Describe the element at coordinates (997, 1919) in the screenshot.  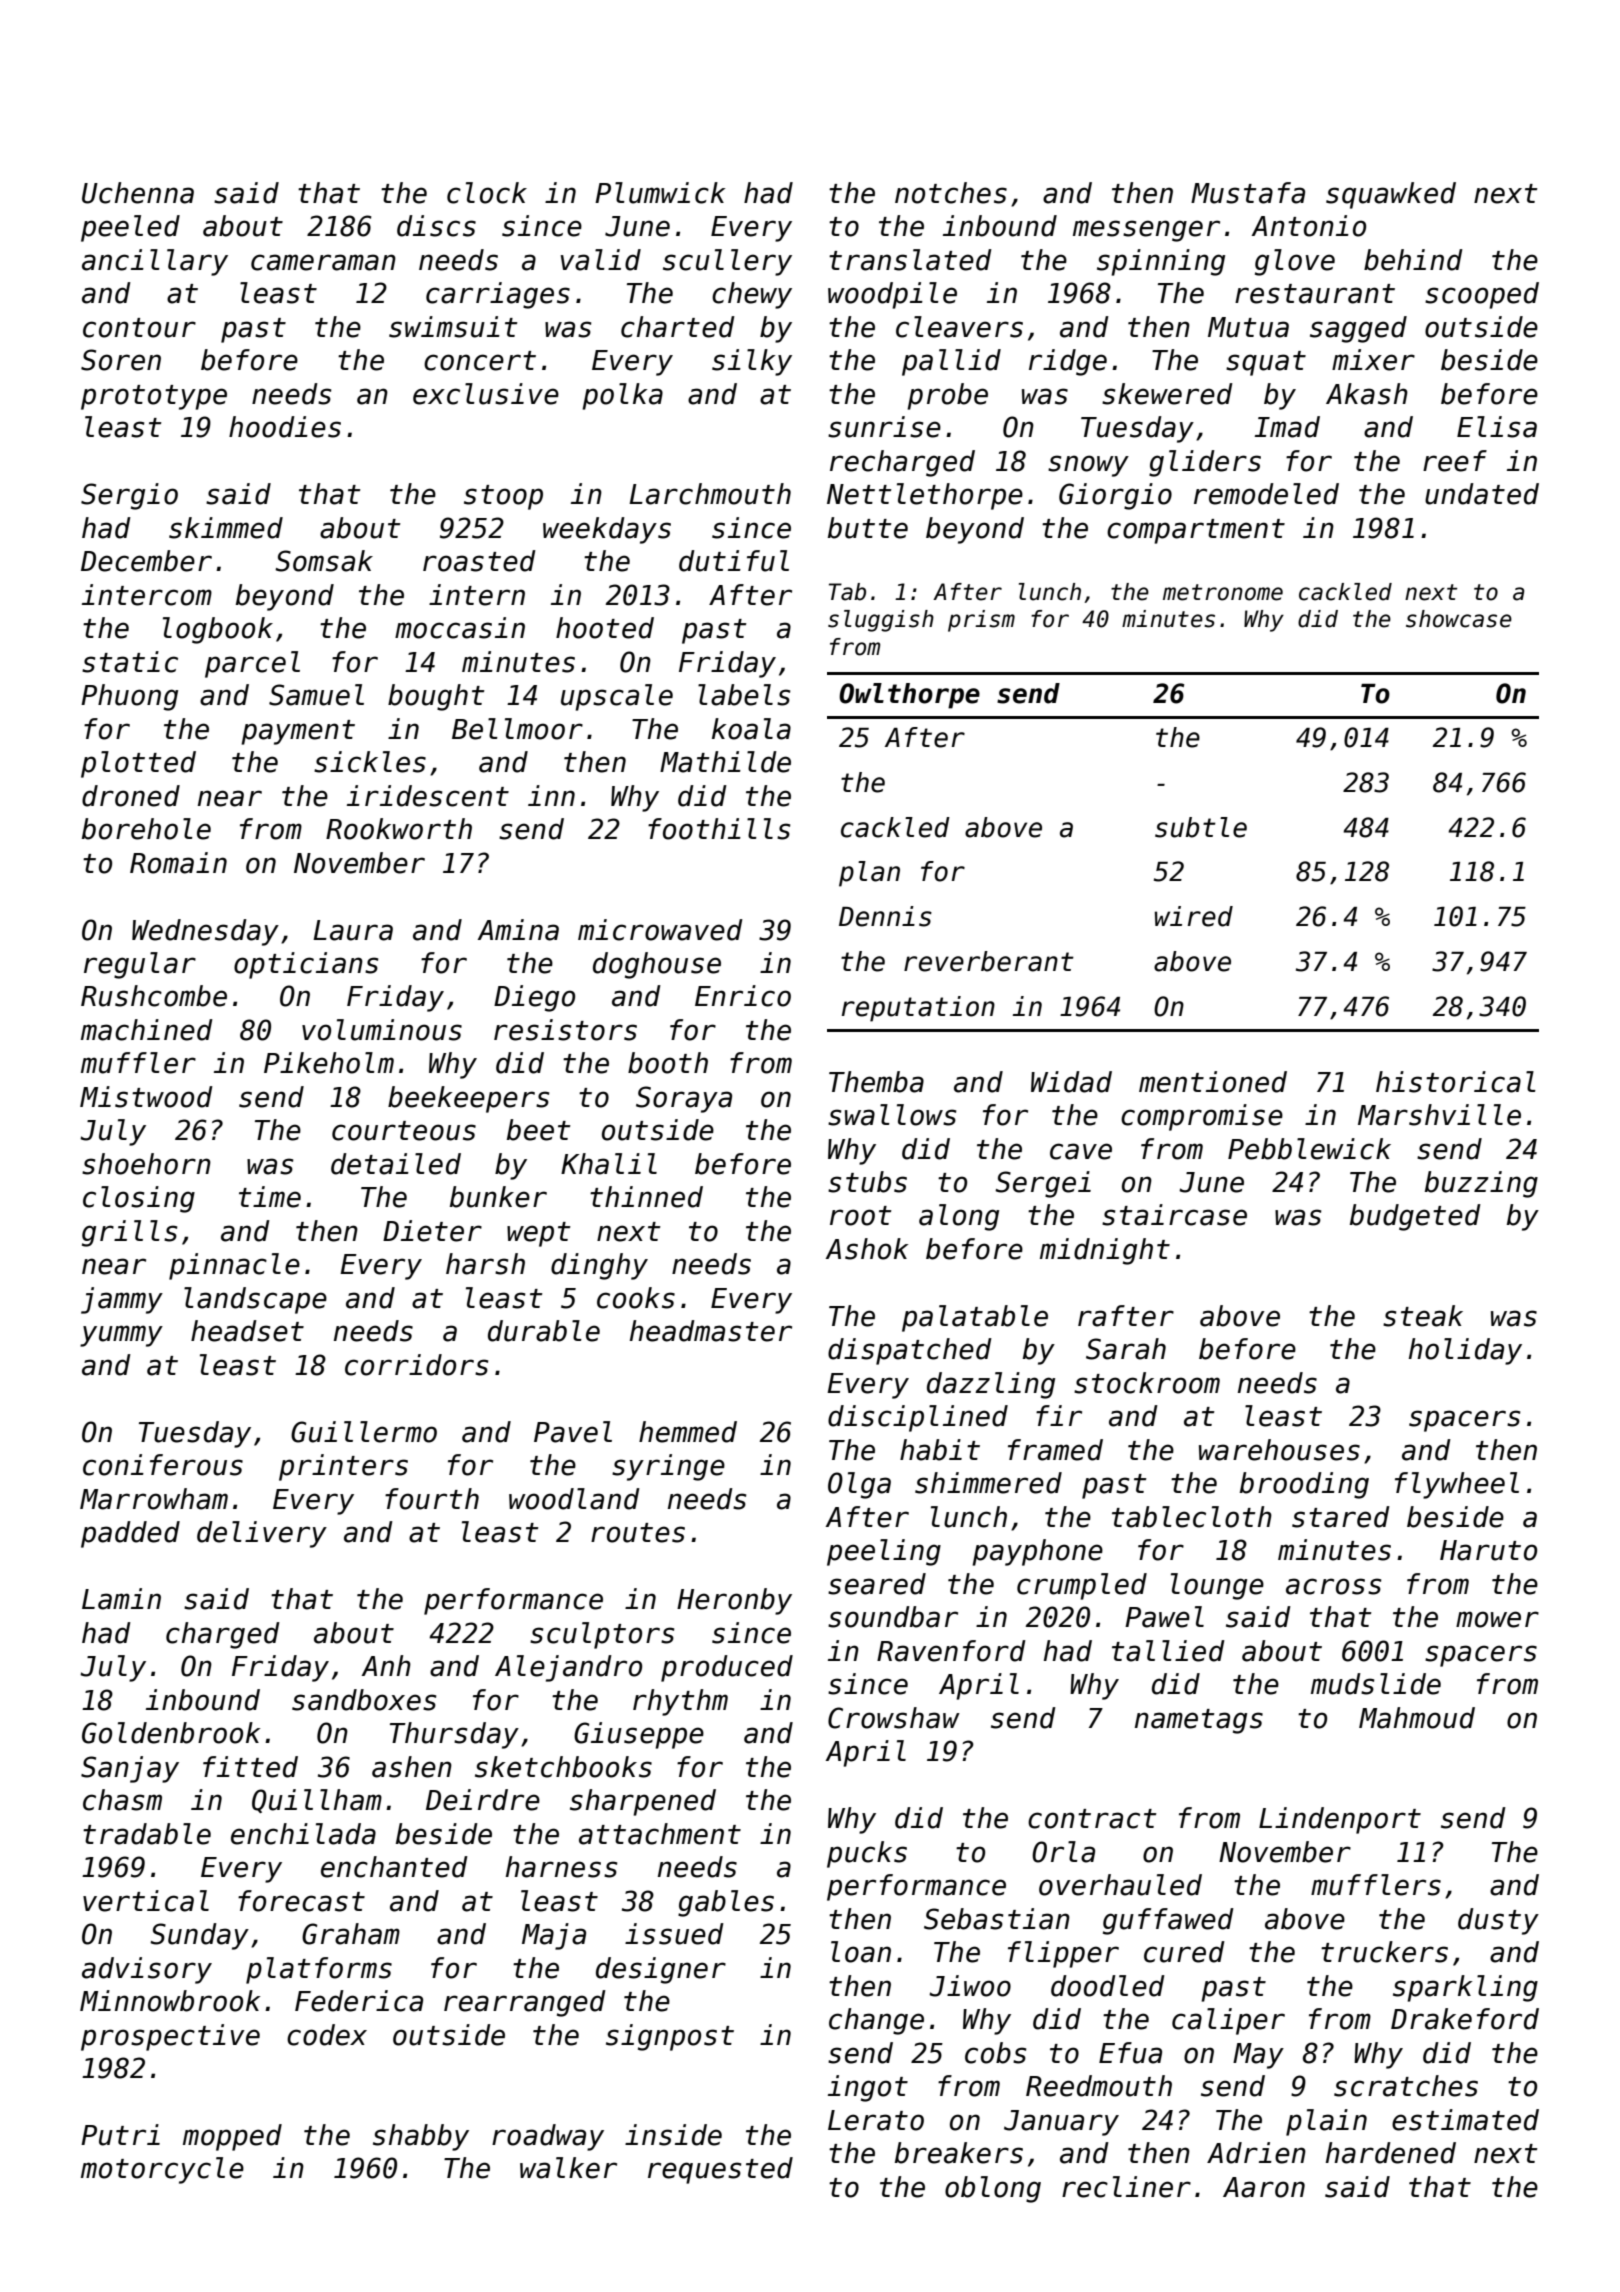
I see `Sebastian` at that location.
